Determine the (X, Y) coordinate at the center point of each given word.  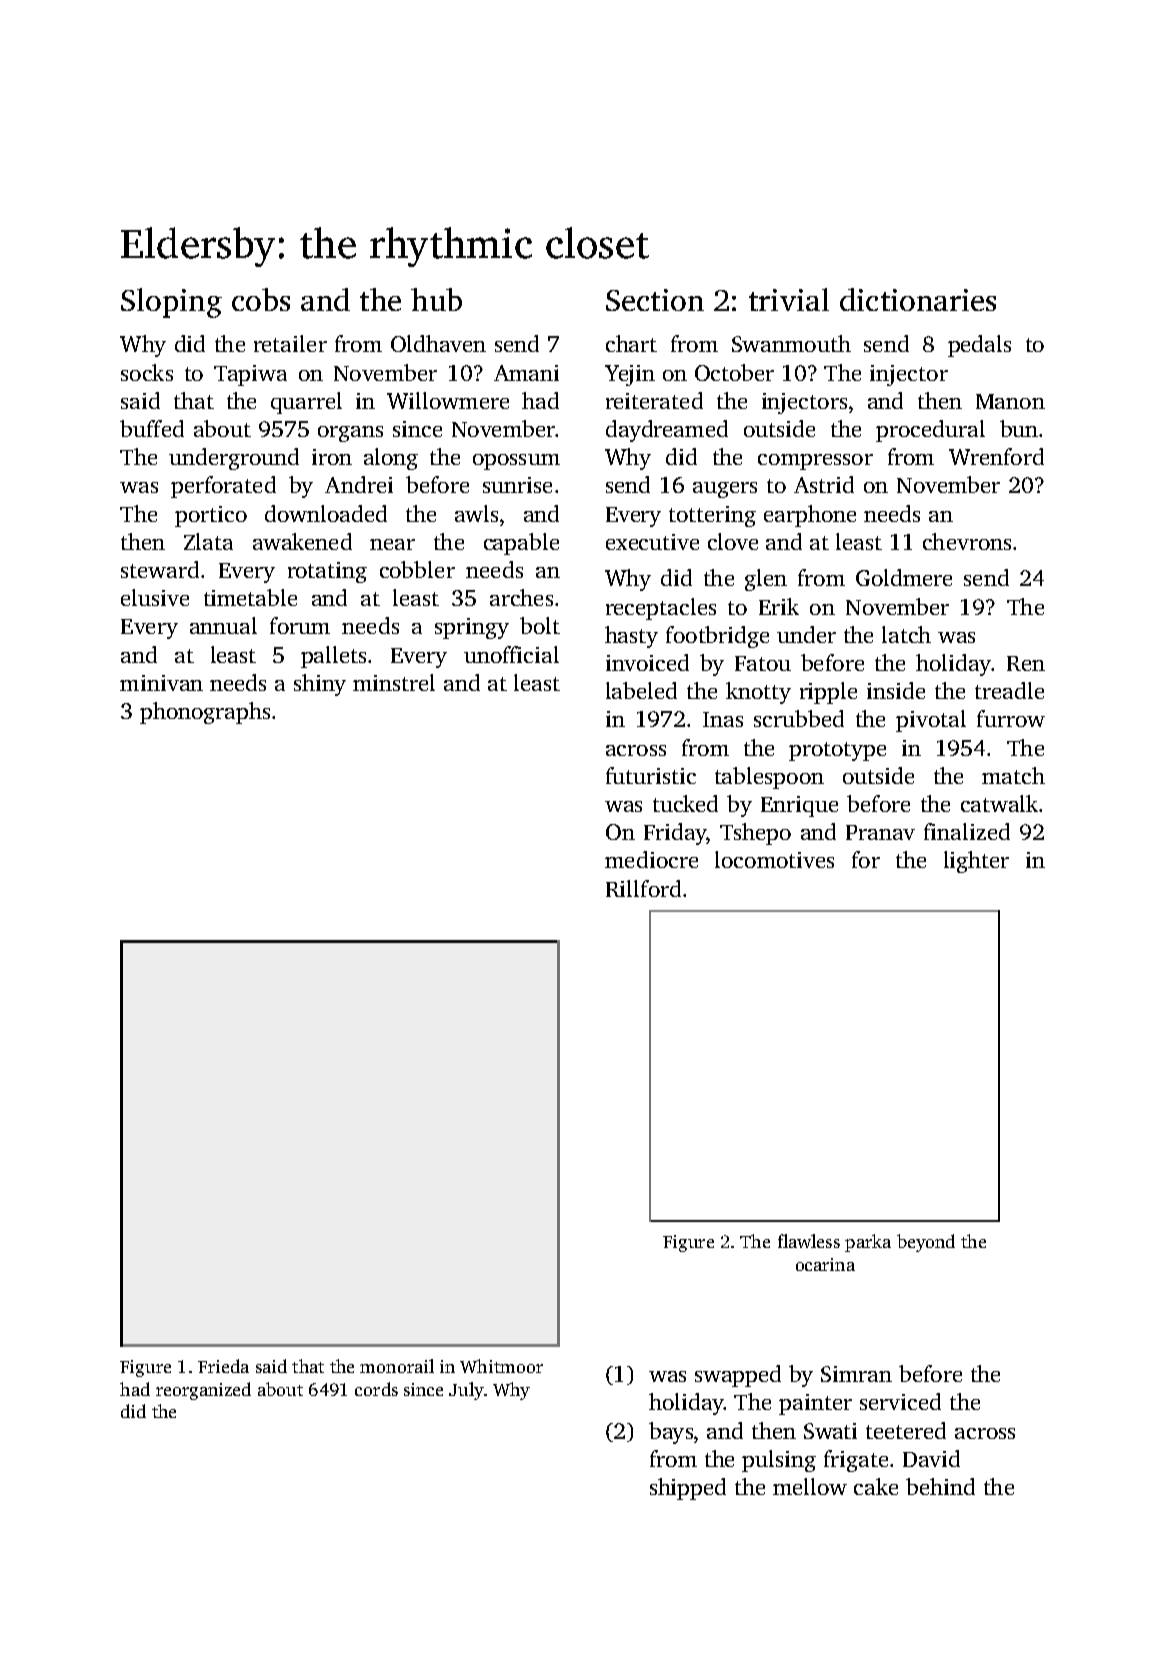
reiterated (654, 400)
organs (350, 434)
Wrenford (996, 456)
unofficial (511, 654)
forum (300, 625)
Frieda (223, 1366)
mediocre (651, 859)
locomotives (774, 859)
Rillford (643, 888)
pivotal (931, 721)
